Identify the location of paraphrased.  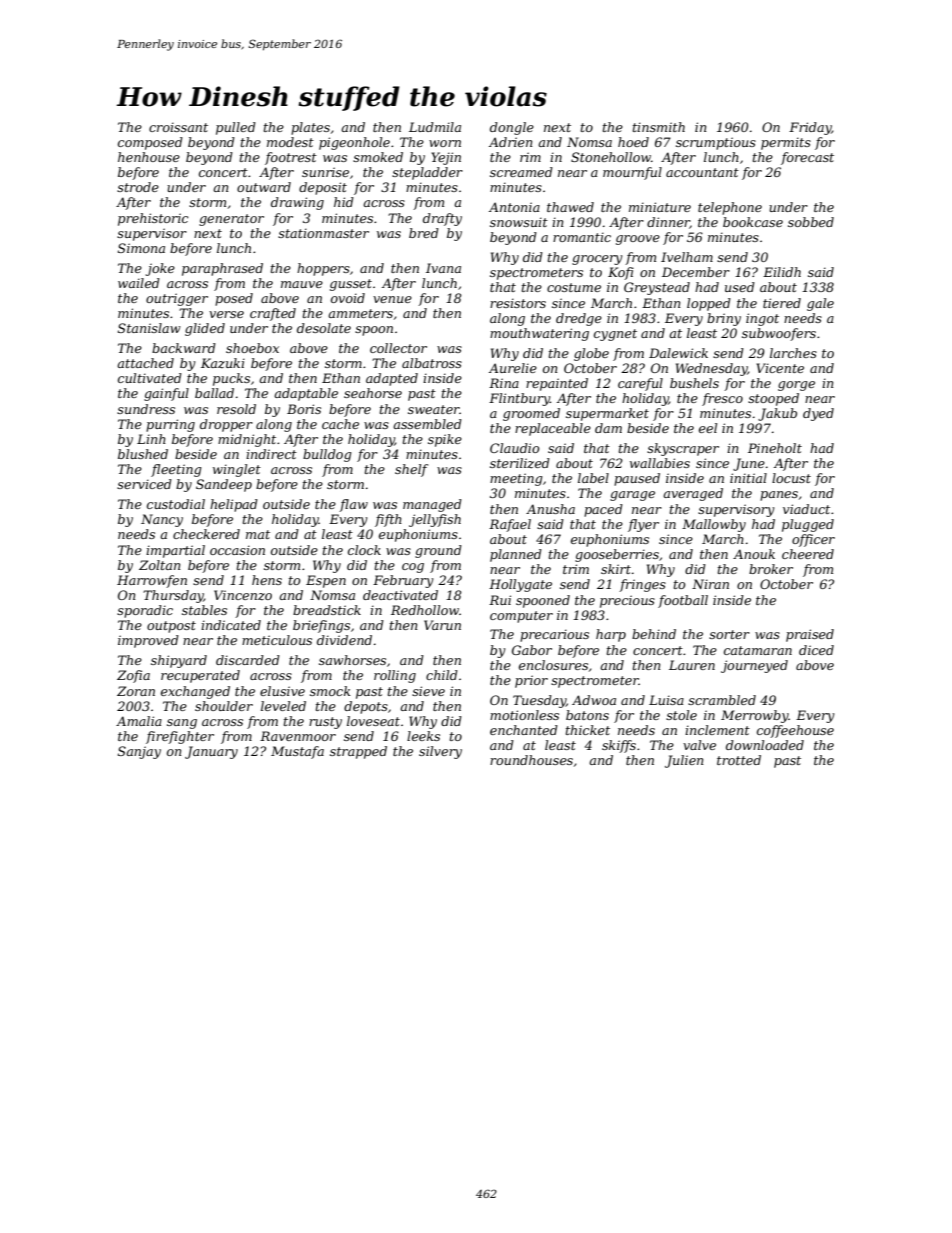
(222, 269).
